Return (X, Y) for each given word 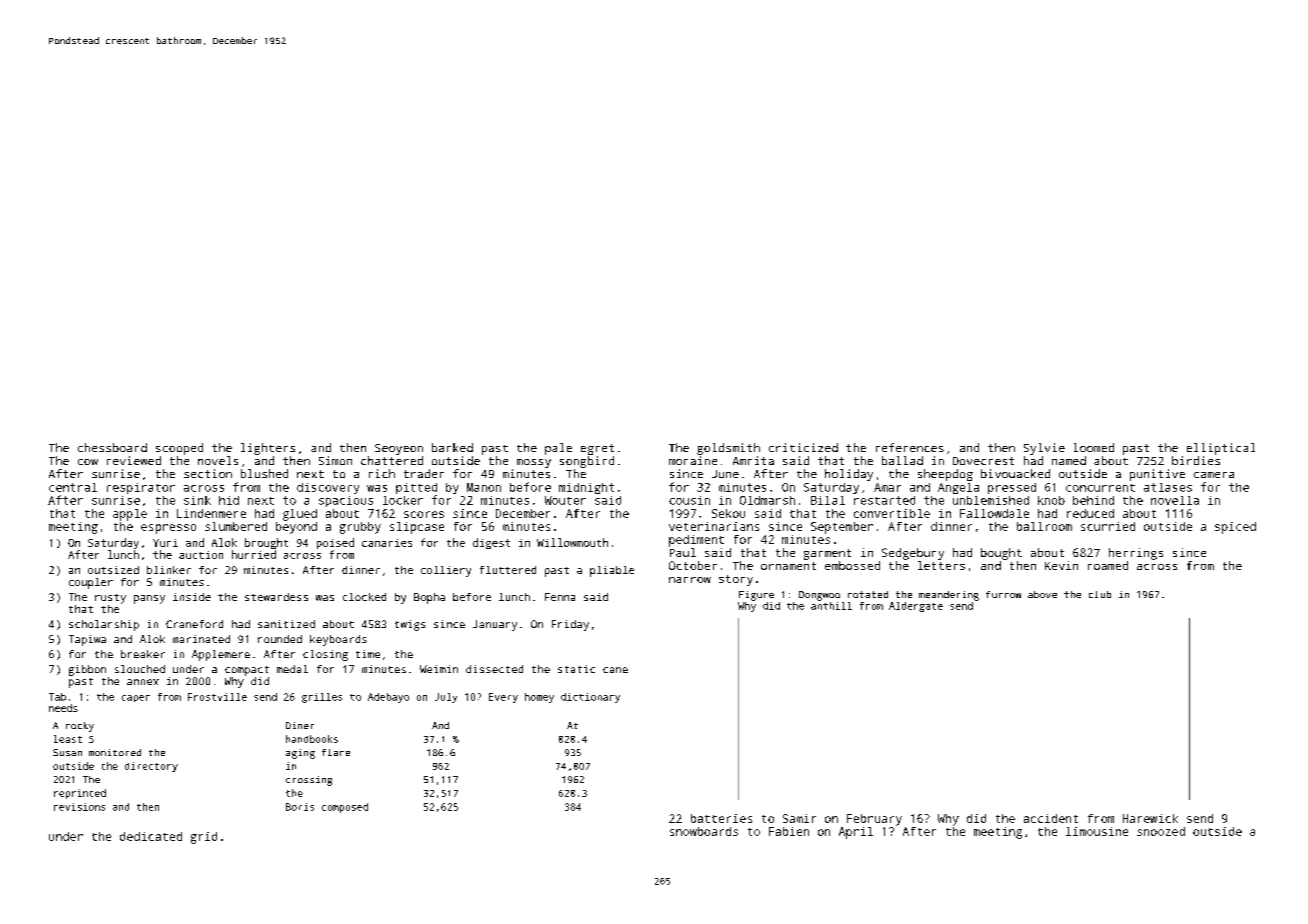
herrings (1136, 554)
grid (204, 838)
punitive (1157, 475)
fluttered (508, 570)
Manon (484, 487)
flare (336, 752)
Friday (570, 625)
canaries (387, 543)
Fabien (789, 831)
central (73, 487)
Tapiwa (87, 640)
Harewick (1150, 818)
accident (1051, 818)
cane (615, 670)
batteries (721, 818)
